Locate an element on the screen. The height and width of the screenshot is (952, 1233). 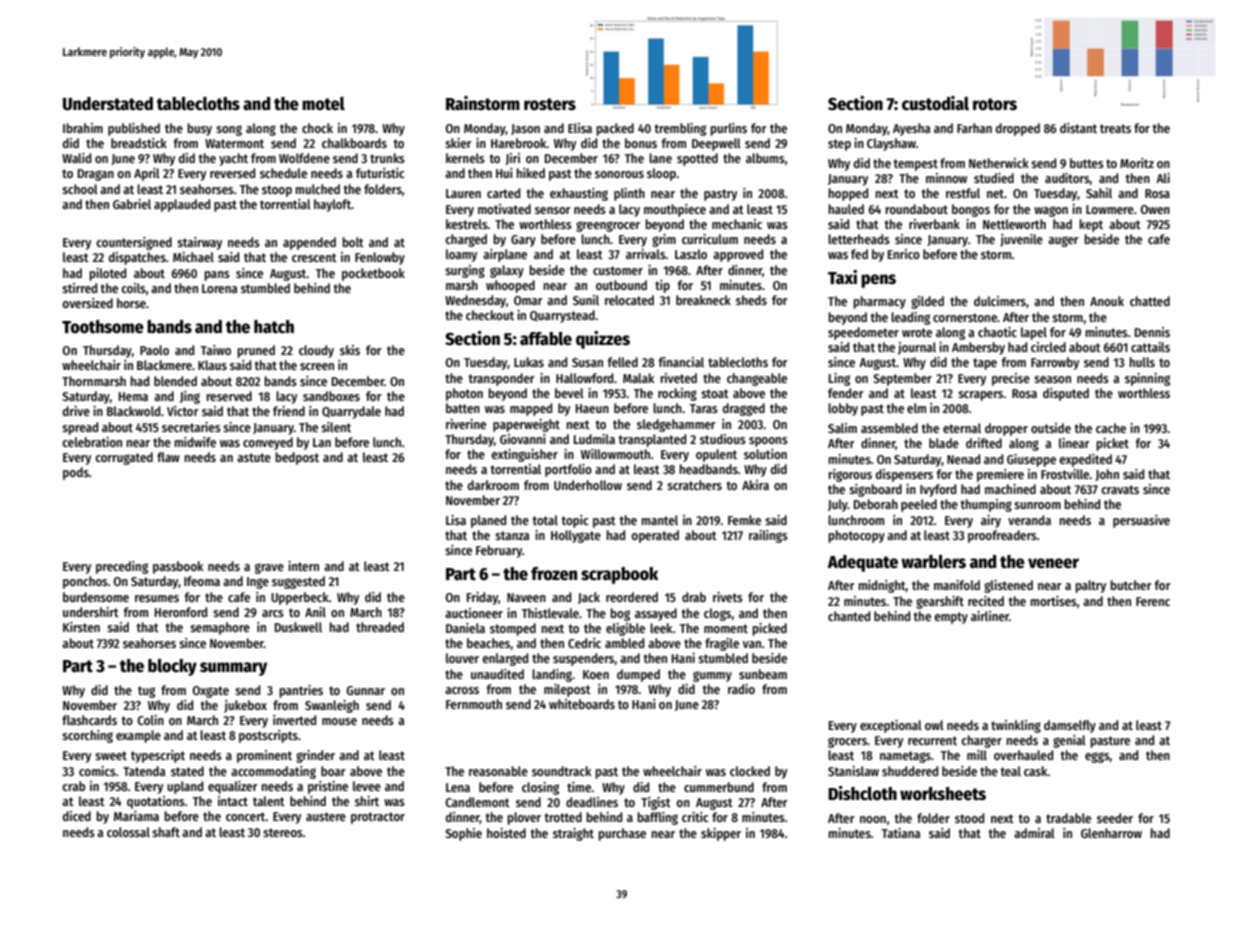
hatch is located at coordinates (274, 327).
